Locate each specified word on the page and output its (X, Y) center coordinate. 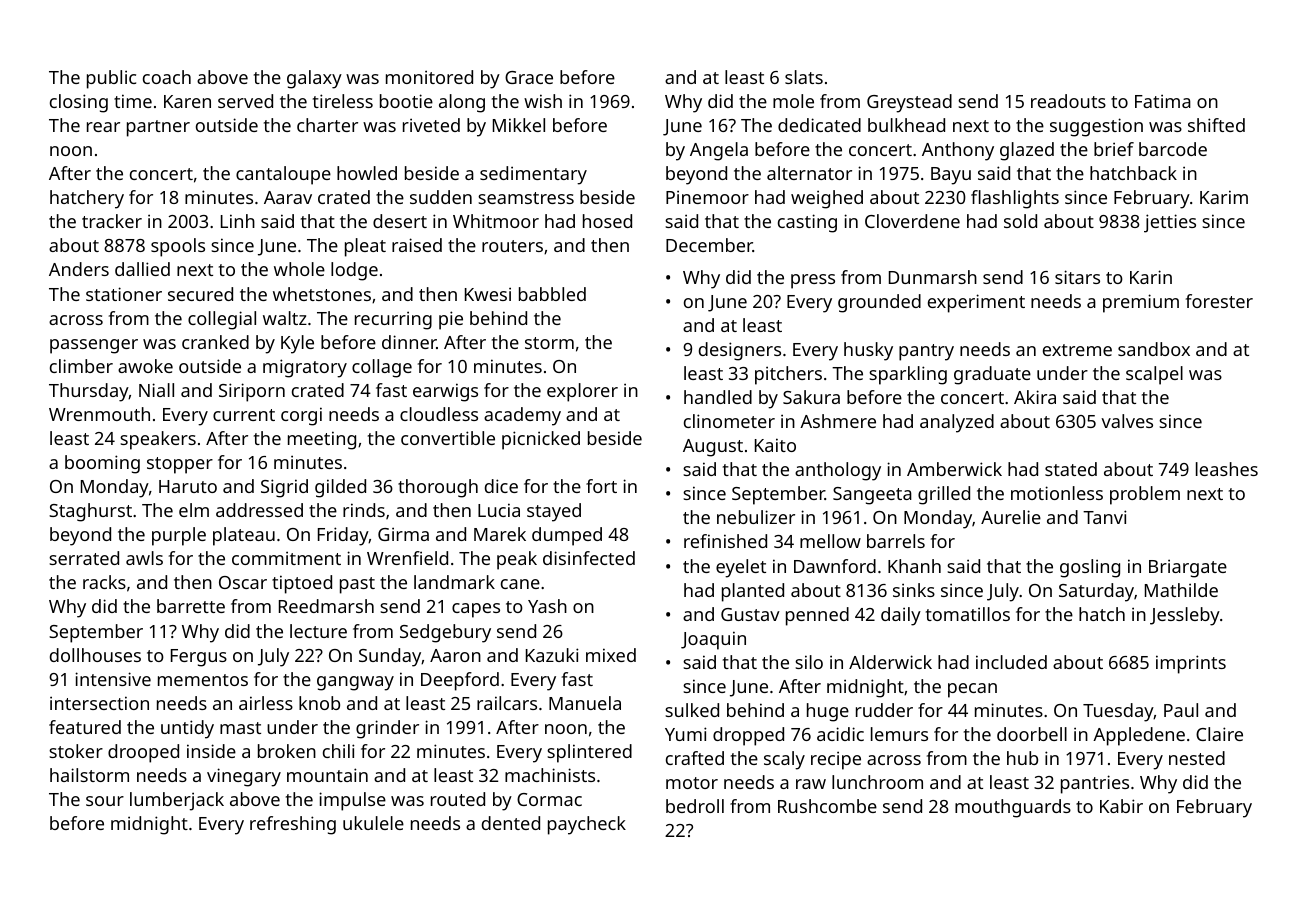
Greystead (909, 103)
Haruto (188, 486)
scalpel (1154, 375)
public (111, 79)
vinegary (244, 777)
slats (804, 77)
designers (740, 351)
